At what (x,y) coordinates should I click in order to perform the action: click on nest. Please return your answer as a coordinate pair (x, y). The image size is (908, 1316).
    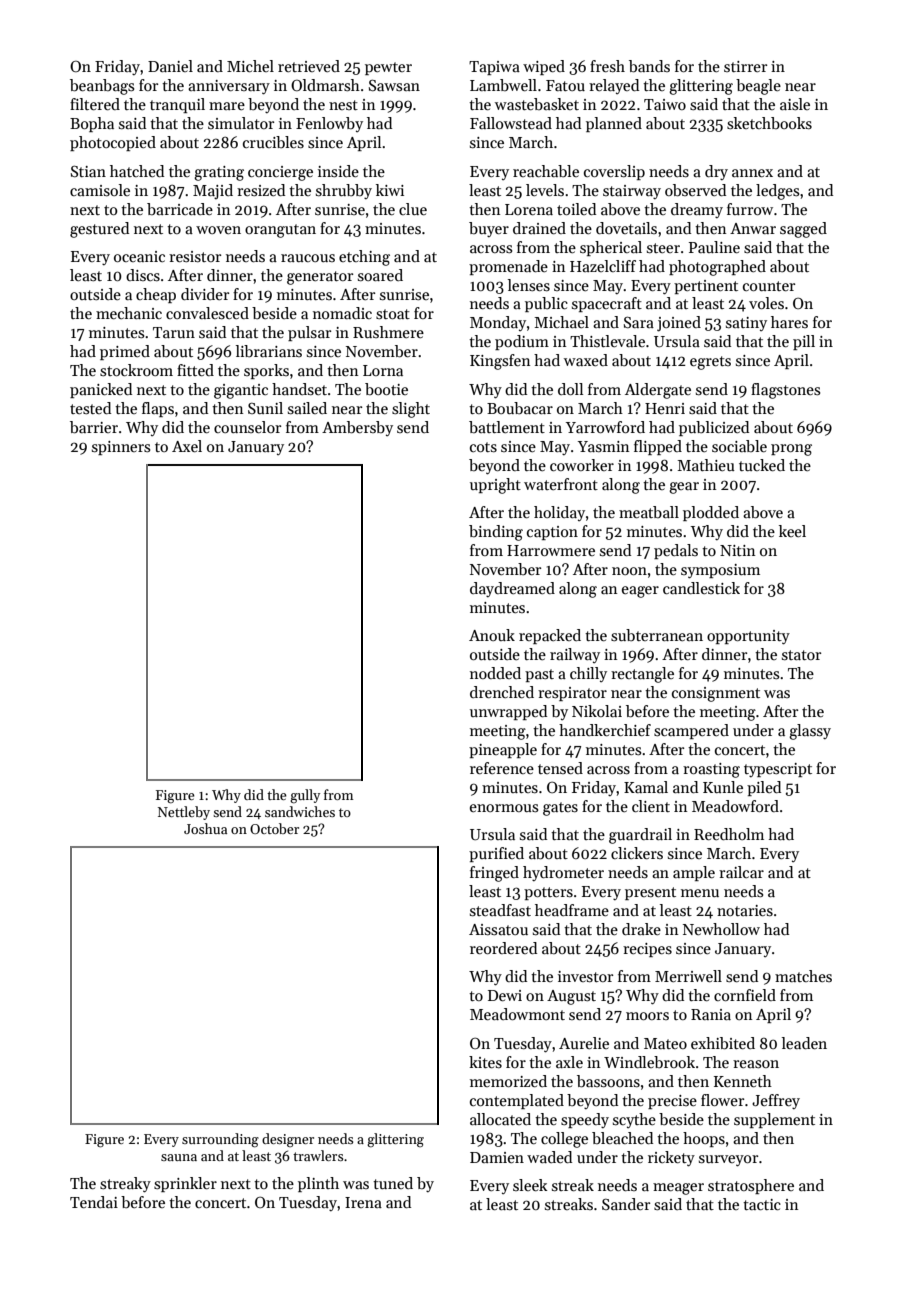
    Looking at the image, I should click on (343, 105).
